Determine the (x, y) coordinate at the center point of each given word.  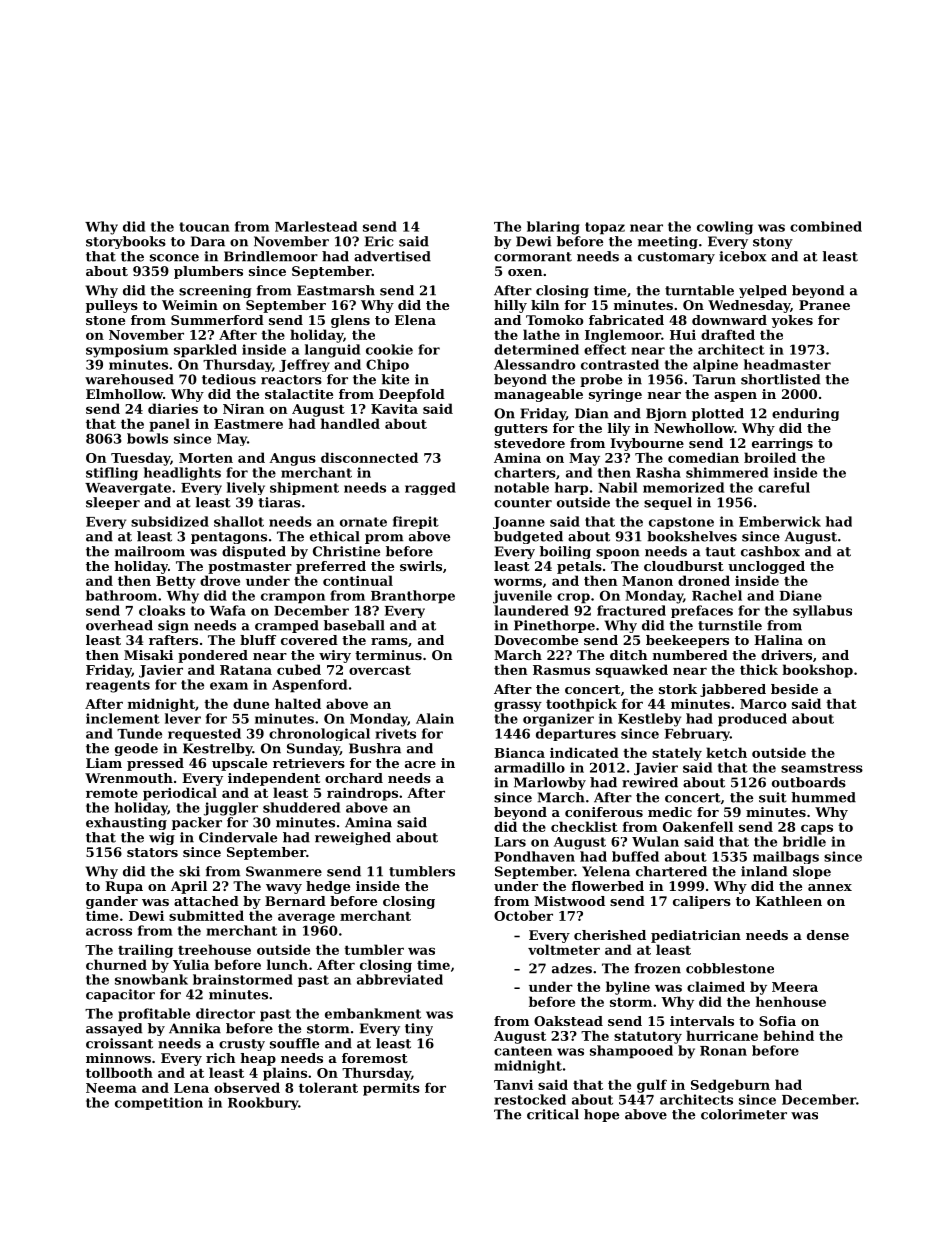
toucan (204, 227)
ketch (726, 752)
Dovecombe (536, 640)
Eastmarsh (336, 290)
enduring (805, 414)
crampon (293, 598)
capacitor (120, 995)
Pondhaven (535, 856)
